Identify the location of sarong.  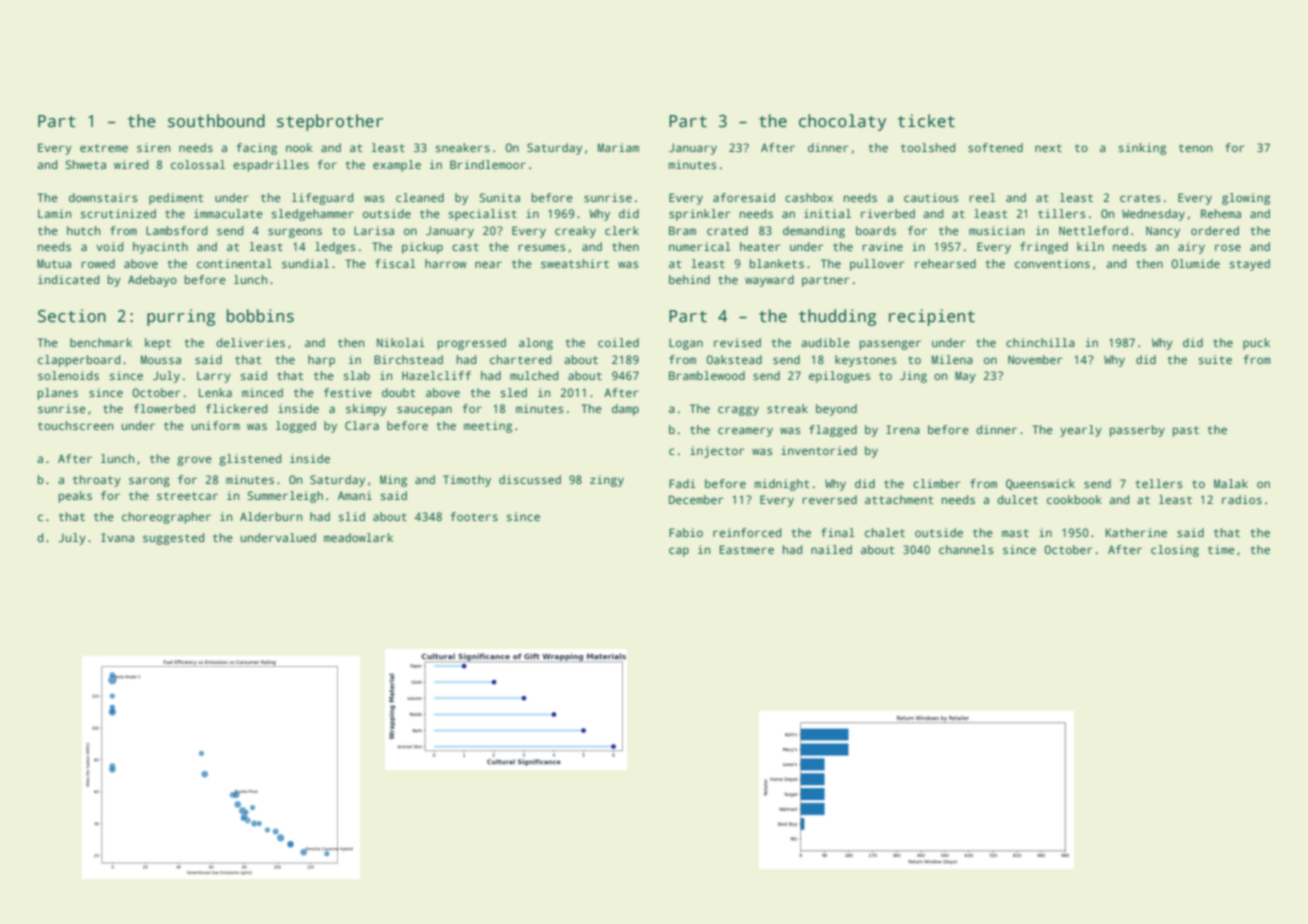
(149, 482).
